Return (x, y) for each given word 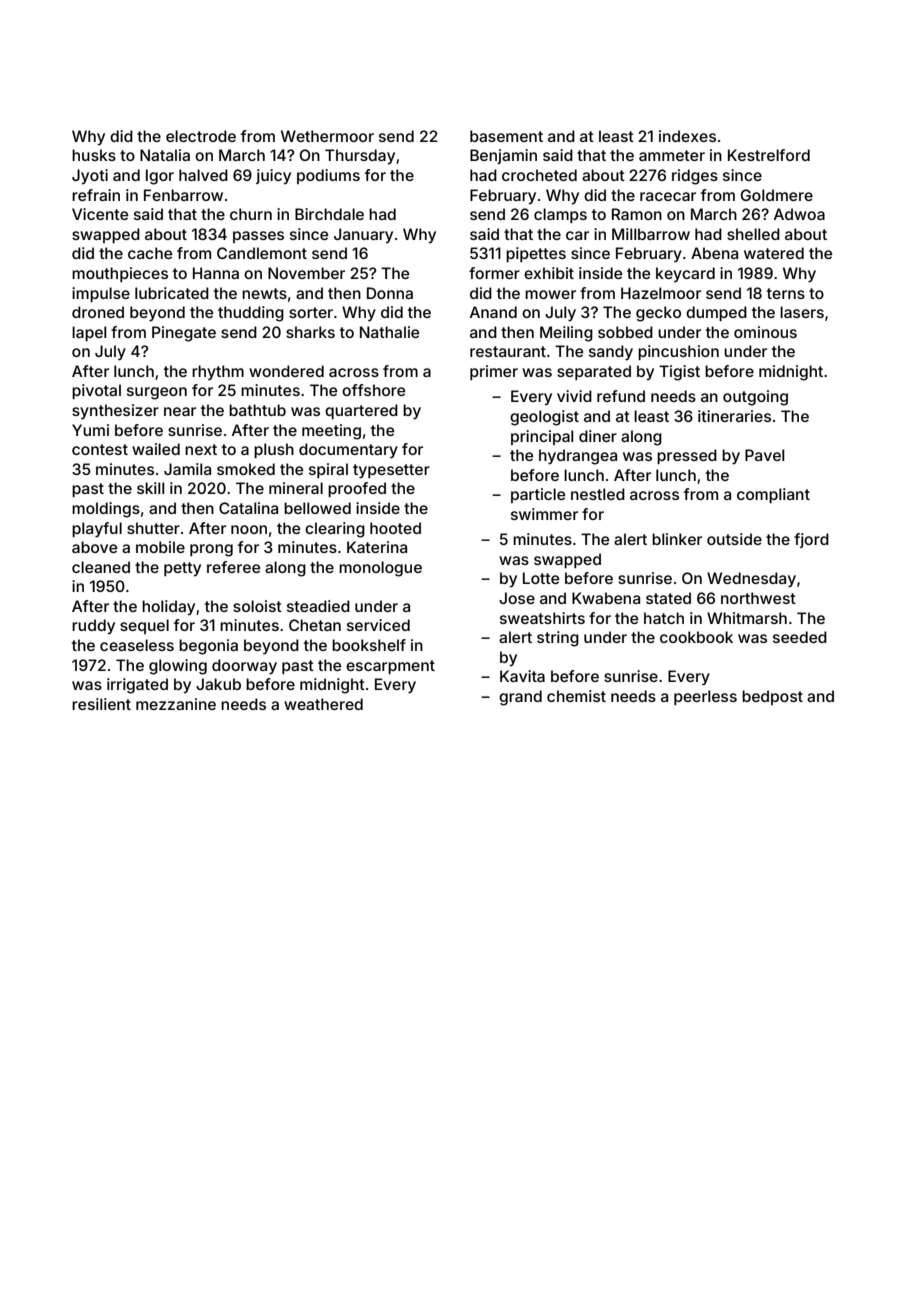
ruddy (93, 626)
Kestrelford (769, 155)
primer (494, 372)
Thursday (360, 156)
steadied (318, 606)
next (201, 449)
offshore (373, 390)
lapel (89, 333)
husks (94, 155)
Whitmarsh (747, 618)
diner (598, 436)
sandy (611, 353)
